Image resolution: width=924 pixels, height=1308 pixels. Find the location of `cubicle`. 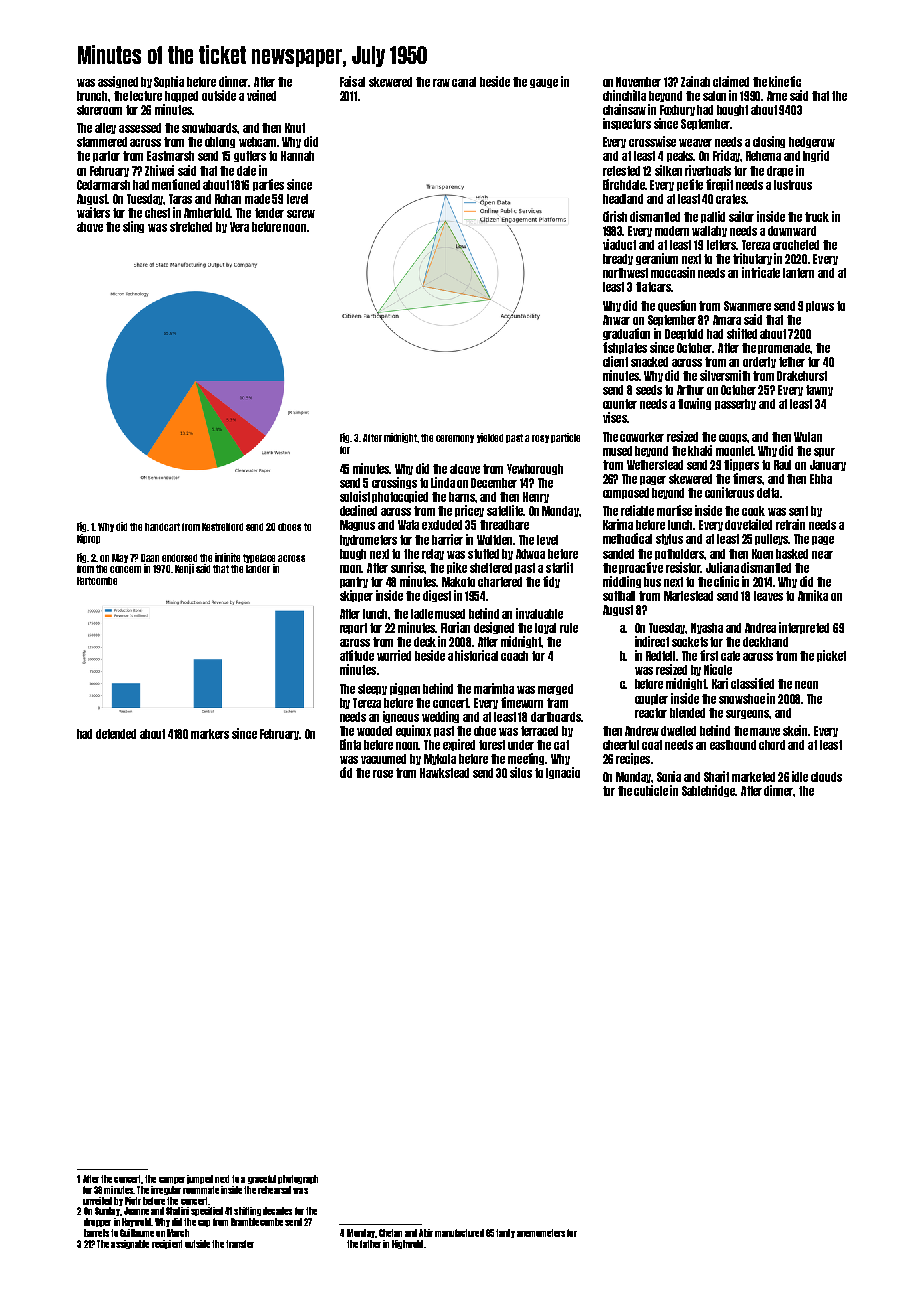

cubicle is located at coordinates (651, 790).
